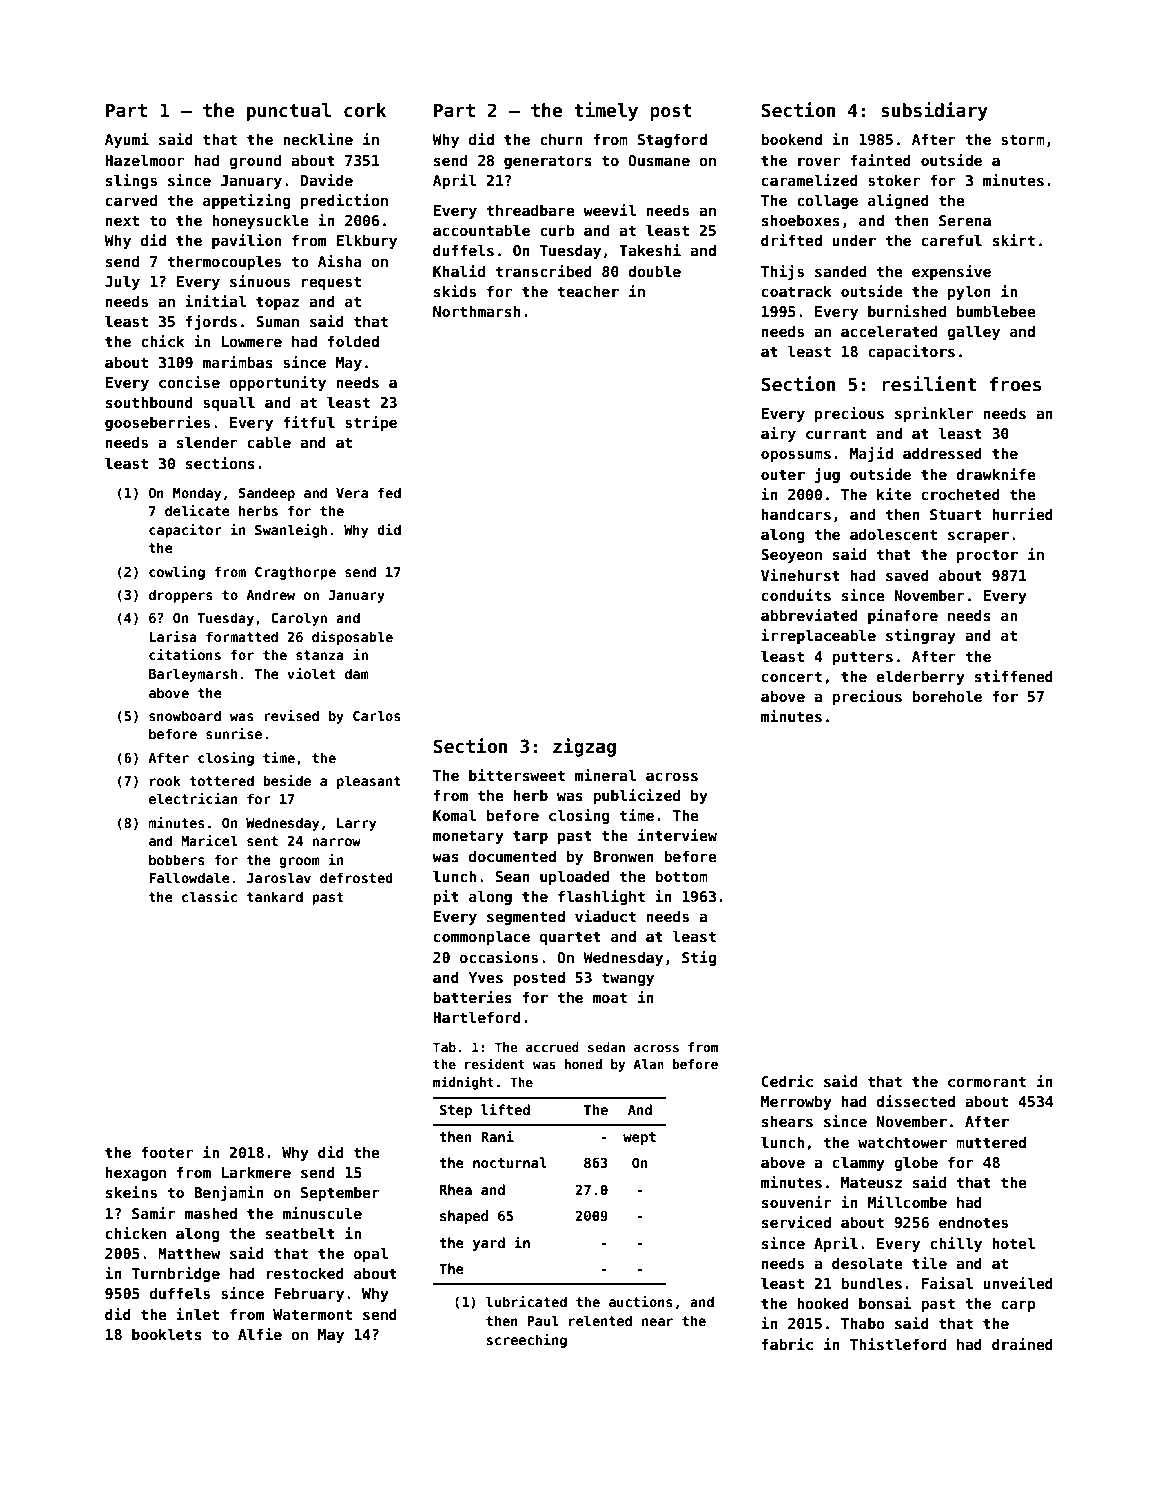 The width and height of the document is (1164, 1507). What do you see at coordinates (588, 291) in the document?
I see `teacher` at bounding box center [588, 291].
